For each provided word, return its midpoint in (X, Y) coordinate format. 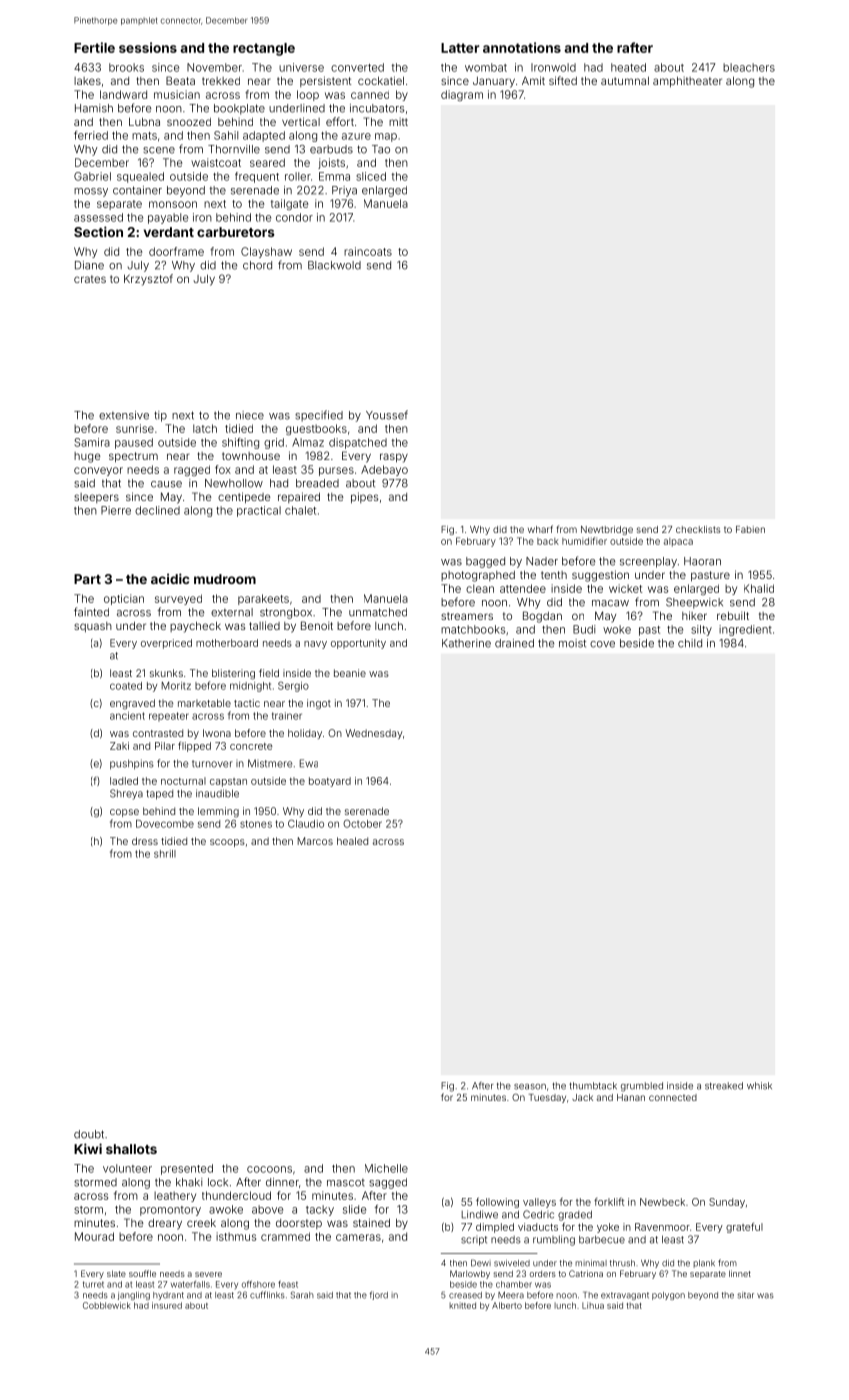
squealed (140, 177)
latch (205, 428)
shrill (165, 854)
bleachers (749, 67)
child (690, 643)
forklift (609, 1202)
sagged (388, 1183)
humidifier (584, 541)
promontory (170, 1211)
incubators (377, 108)
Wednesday (374, 734)
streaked (724, 1086)
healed (352, 841)
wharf (540, 529)
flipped (194, 747)
